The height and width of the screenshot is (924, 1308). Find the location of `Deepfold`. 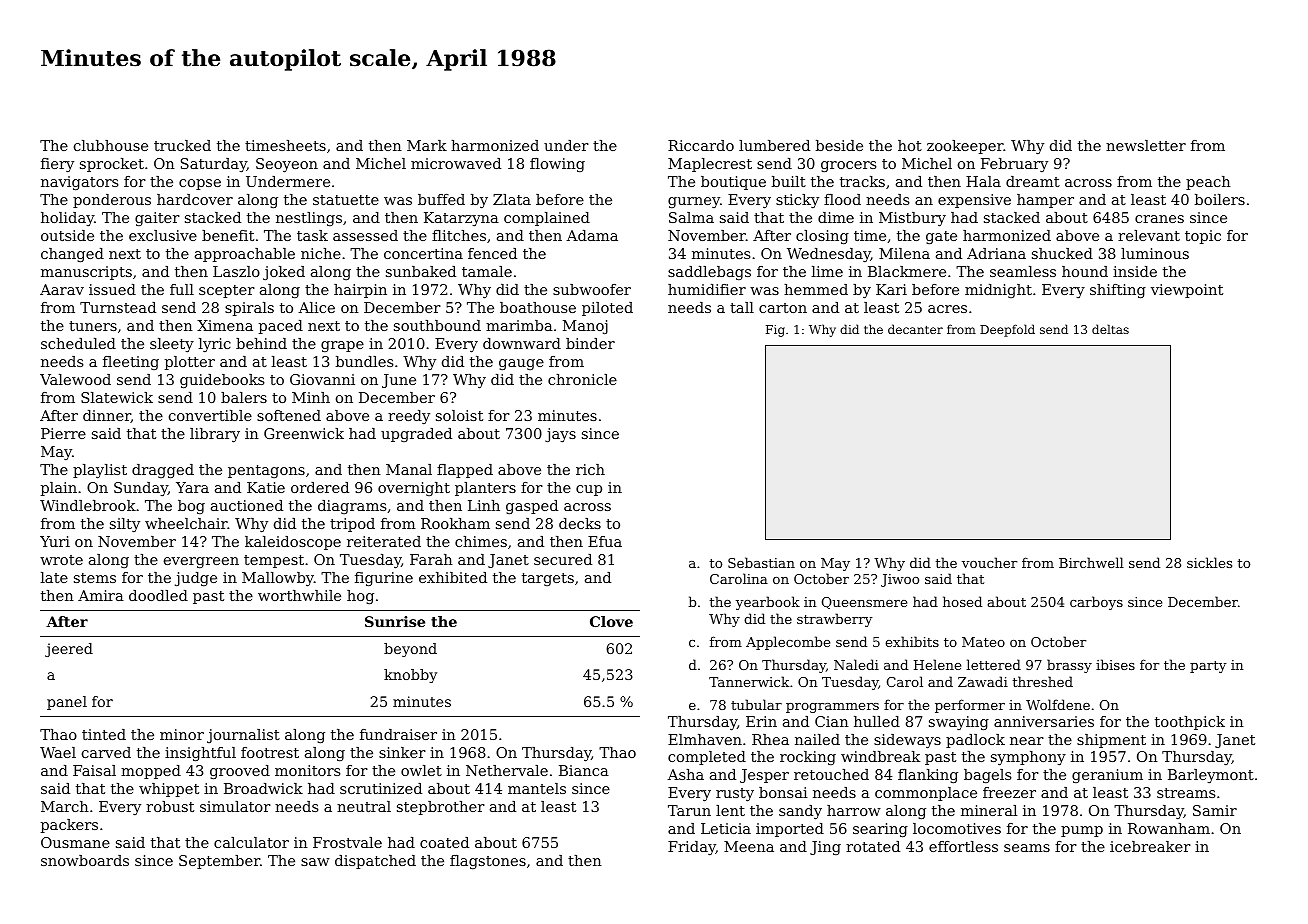

Deepfold is located at coordinates (1007, 330).
